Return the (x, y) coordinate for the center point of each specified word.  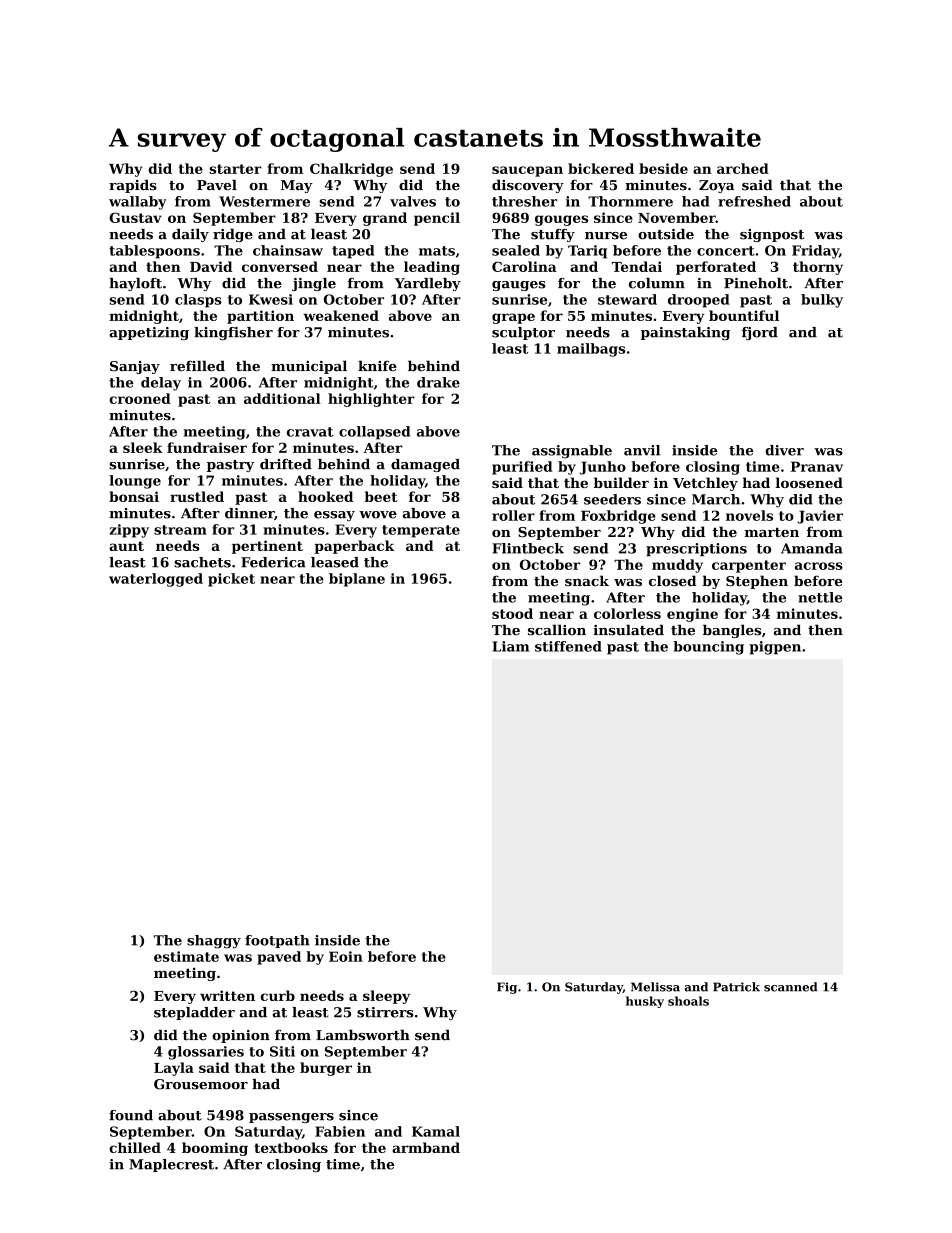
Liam (510, 646)
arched (743, 168)
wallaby (138, 203)
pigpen (775, 648)
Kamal (436, 1131)
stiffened (568, 646)
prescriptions (696, 549)
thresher (525, 201)
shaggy (214, 942)
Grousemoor (201, 1084)
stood (512, 613)
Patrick (736, 987)
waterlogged (156, 580)
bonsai (134, 496)
